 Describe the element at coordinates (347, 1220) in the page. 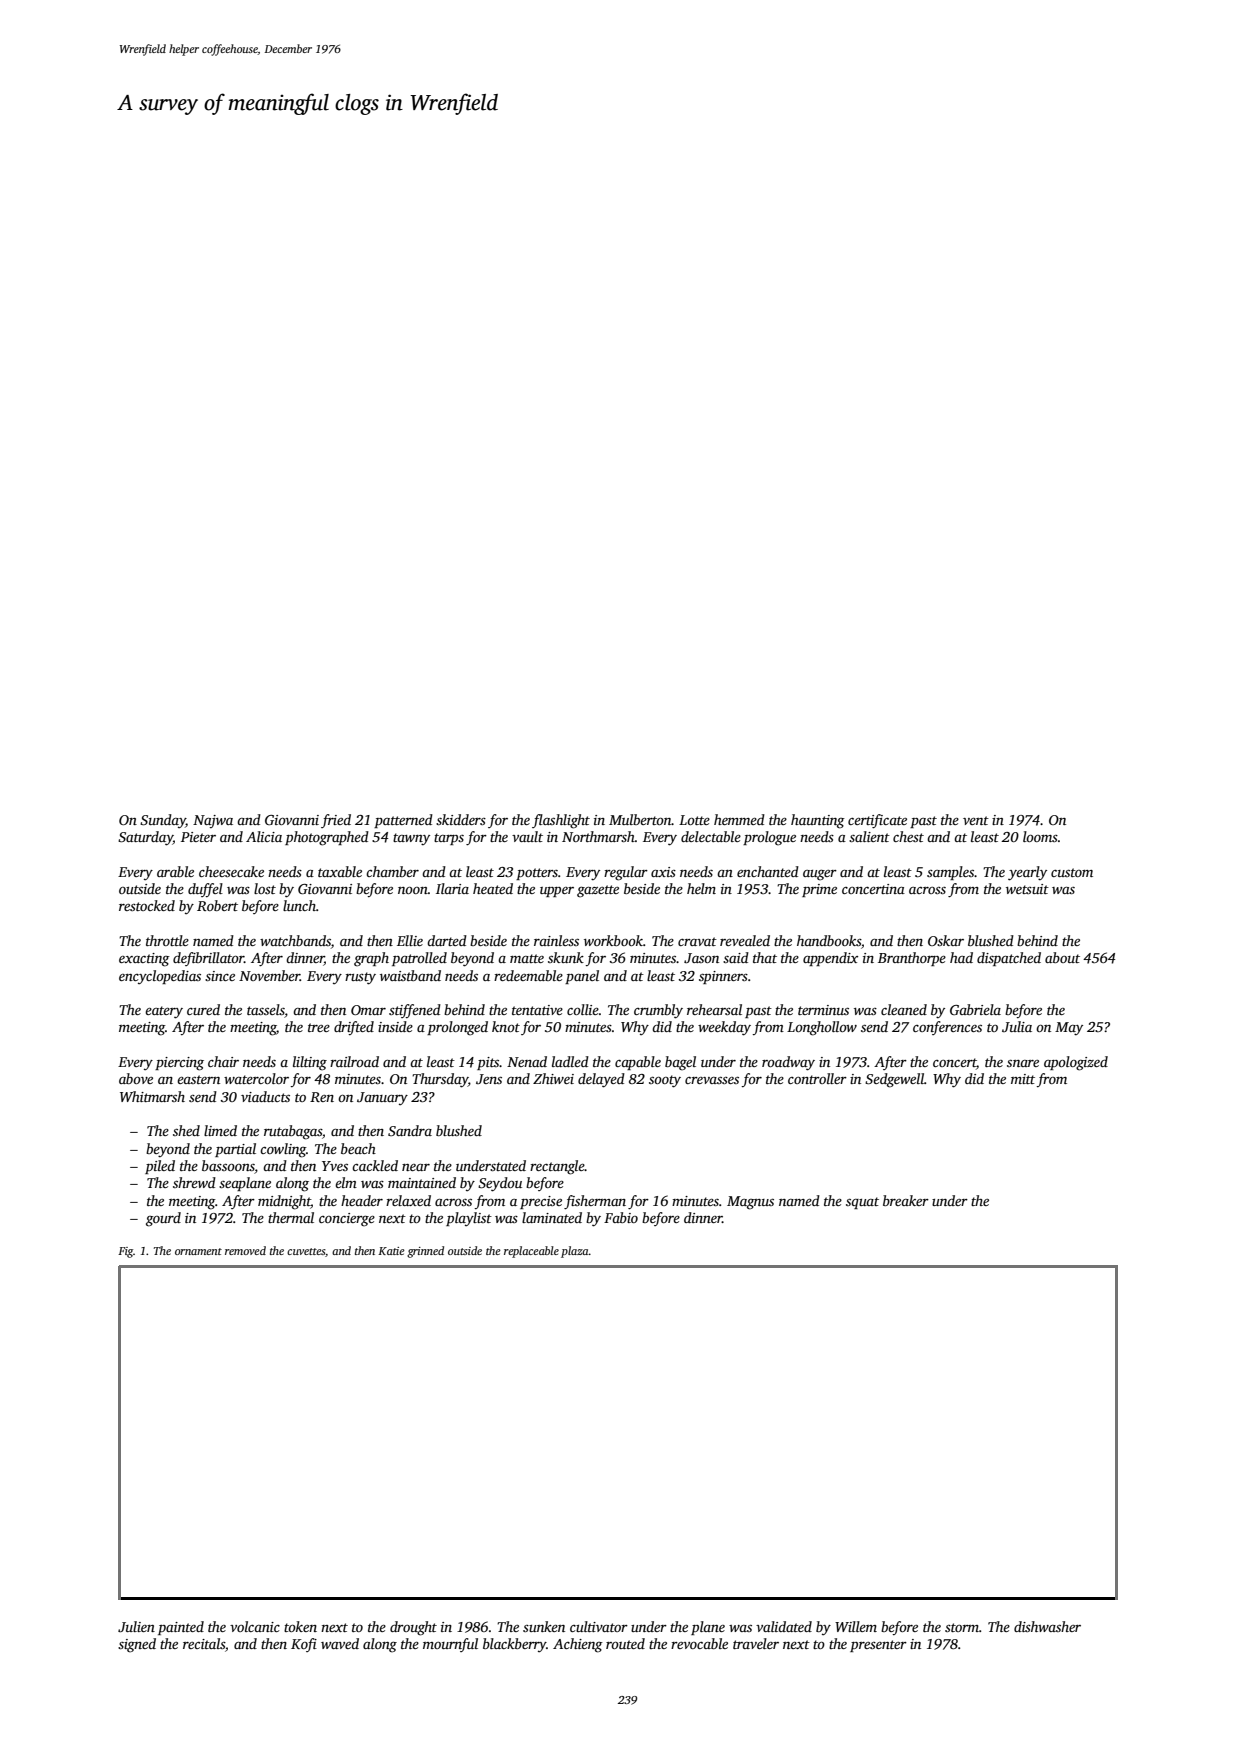

I see `concierge` at that location.
